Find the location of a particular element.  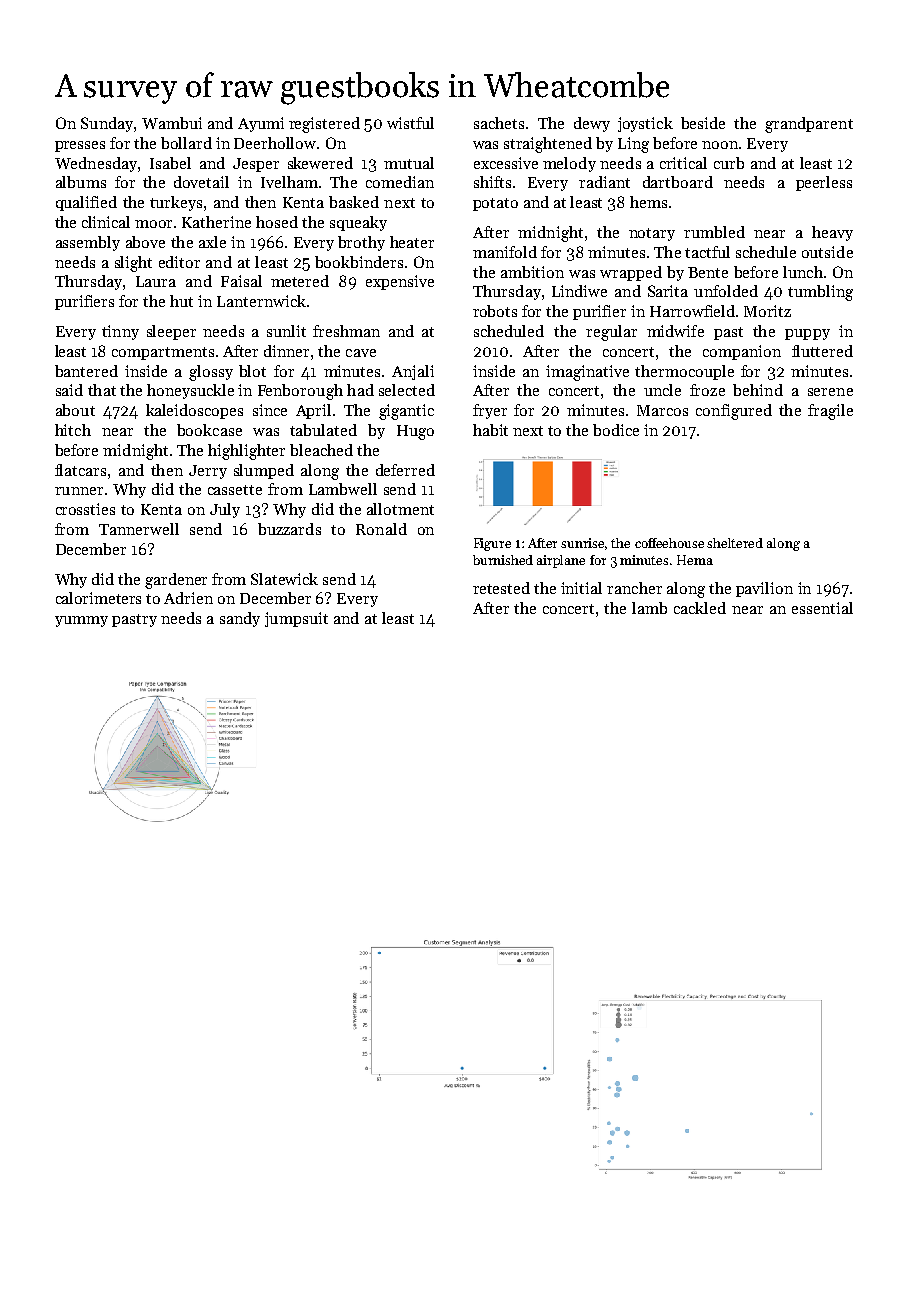

cackled is located at coordinates (700, 608).
